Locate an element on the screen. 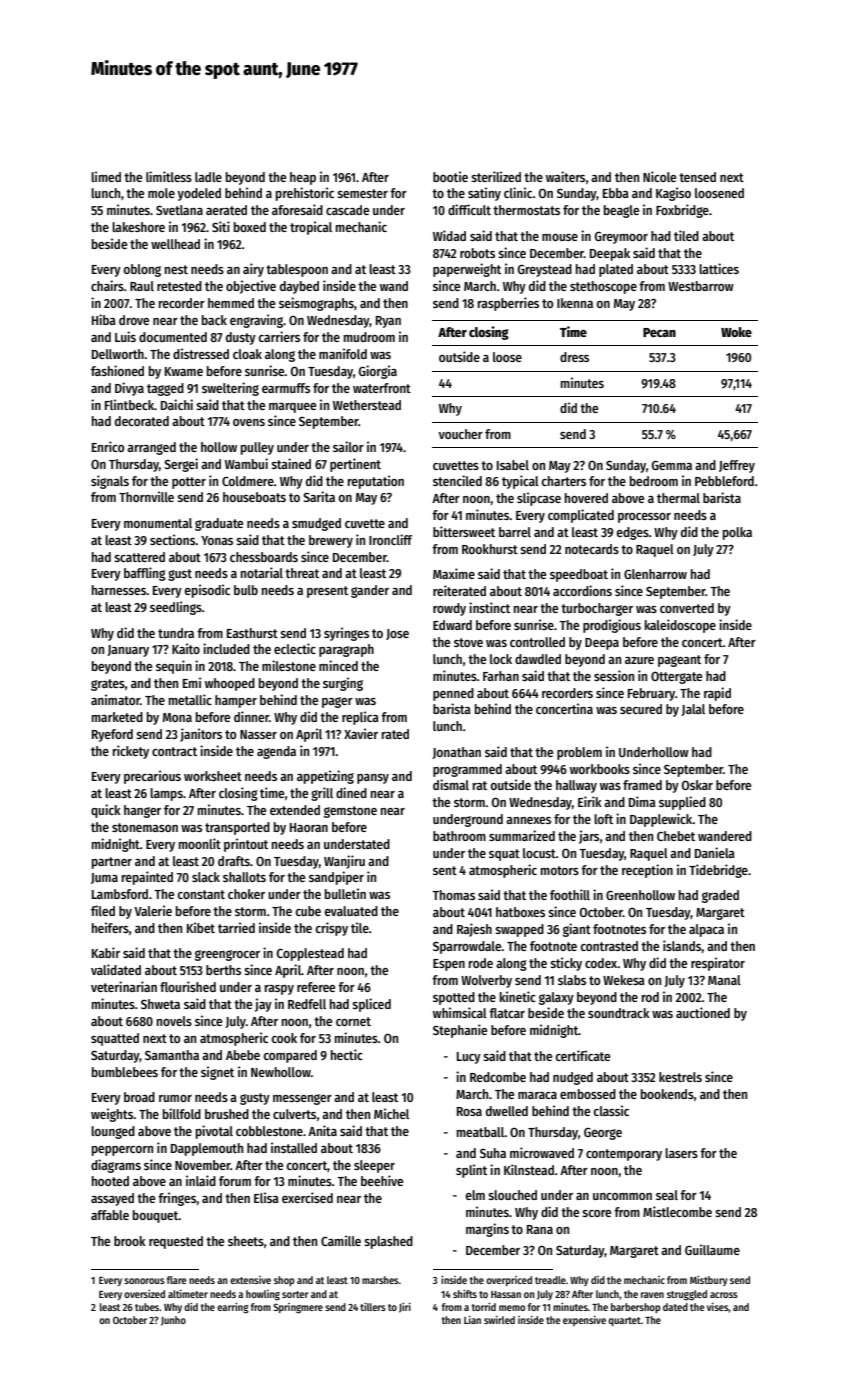 The image size is (849, 1400). marshes is located at coordinates (380, 1280).
